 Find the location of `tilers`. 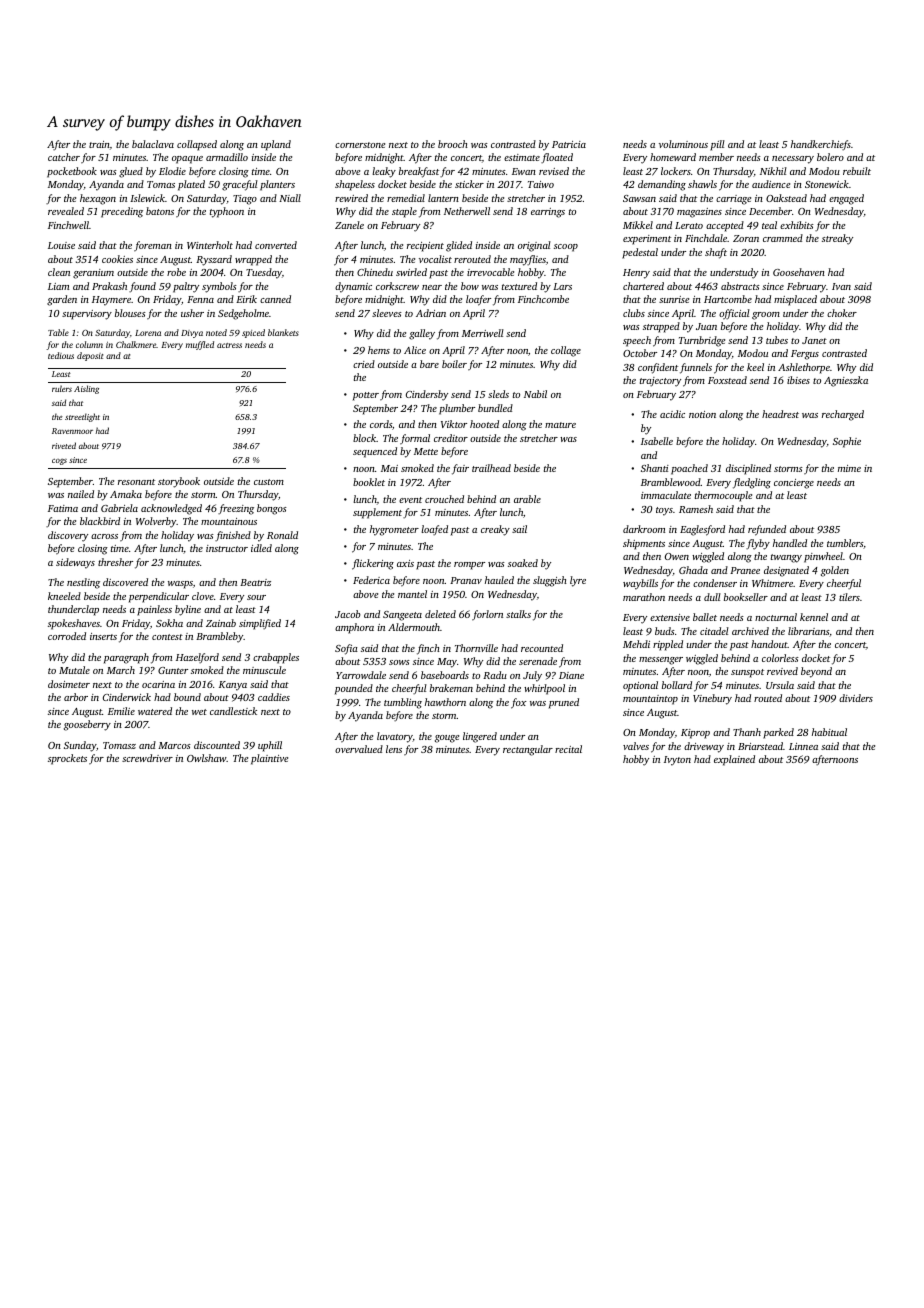

tilers is located at coordinates (849, 597).
